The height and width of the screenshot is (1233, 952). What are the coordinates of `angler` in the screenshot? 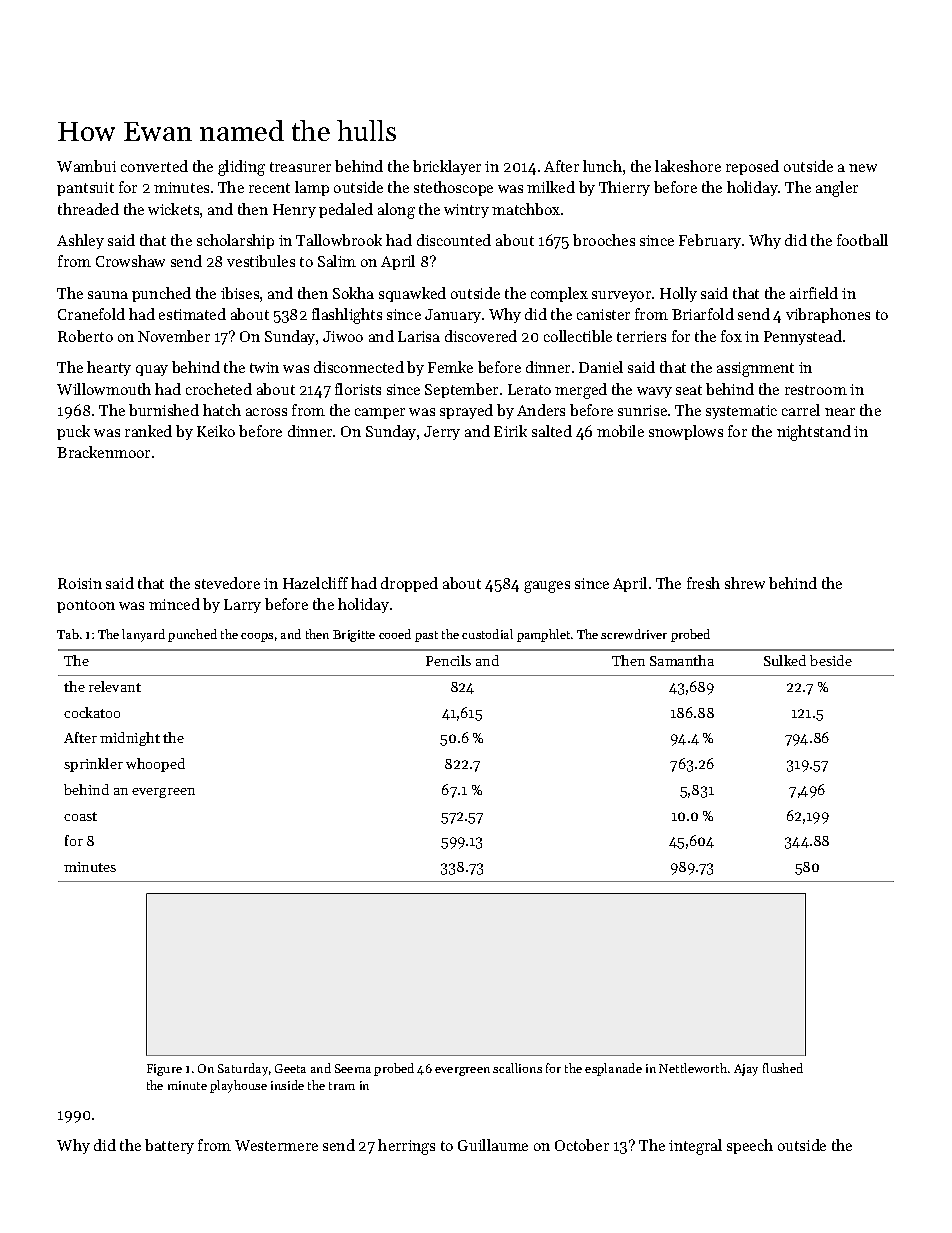 It's located at (837, 189).
